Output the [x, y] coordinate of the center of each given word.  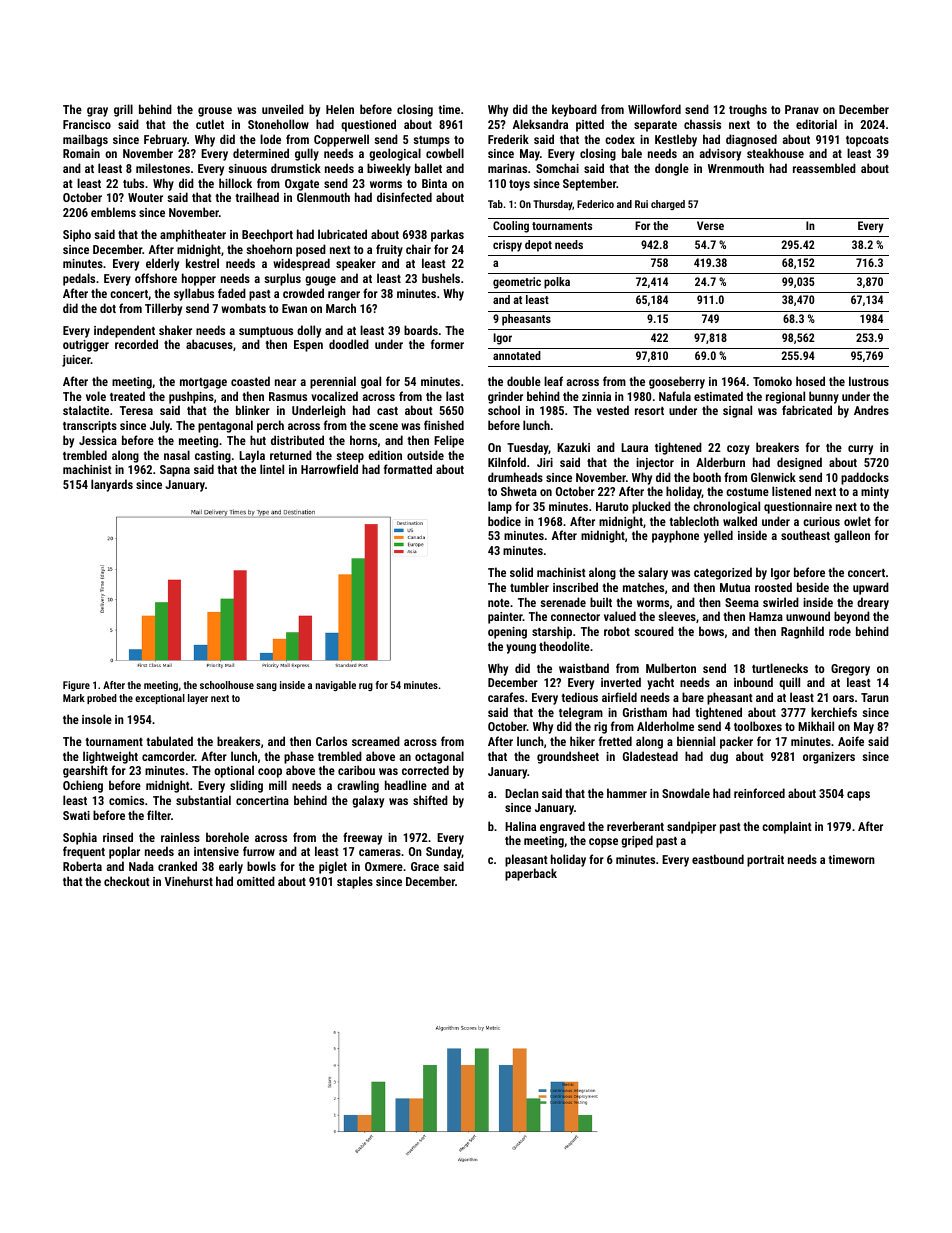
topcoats [867, 141]
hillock [235, 183]
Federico [595, 204]
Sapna [175, 471]
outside [425, 455]
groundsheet [568, 757]
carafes [506, 697]
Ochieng [83, 786]
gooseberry [677, 382]
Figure [76, 686]
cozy [738, 450]
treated [127, 396]
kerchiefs [834, 712]
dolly [309, 331]
